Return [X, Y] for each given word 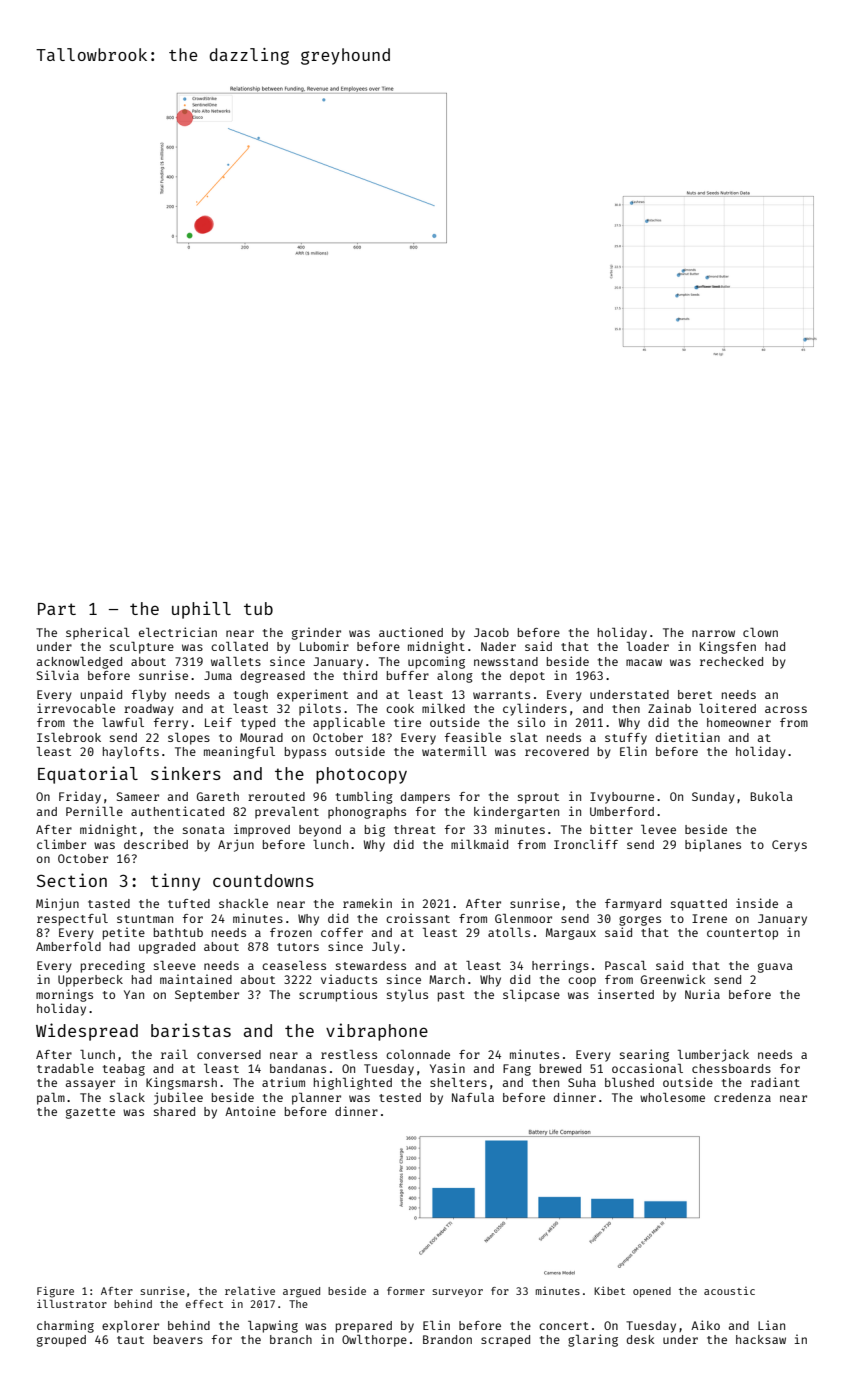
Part [57, 609]
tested [400, 1097]
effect [204, 1304]
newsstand [506, 661]
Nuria [702, 994]
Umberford [622, 811]
